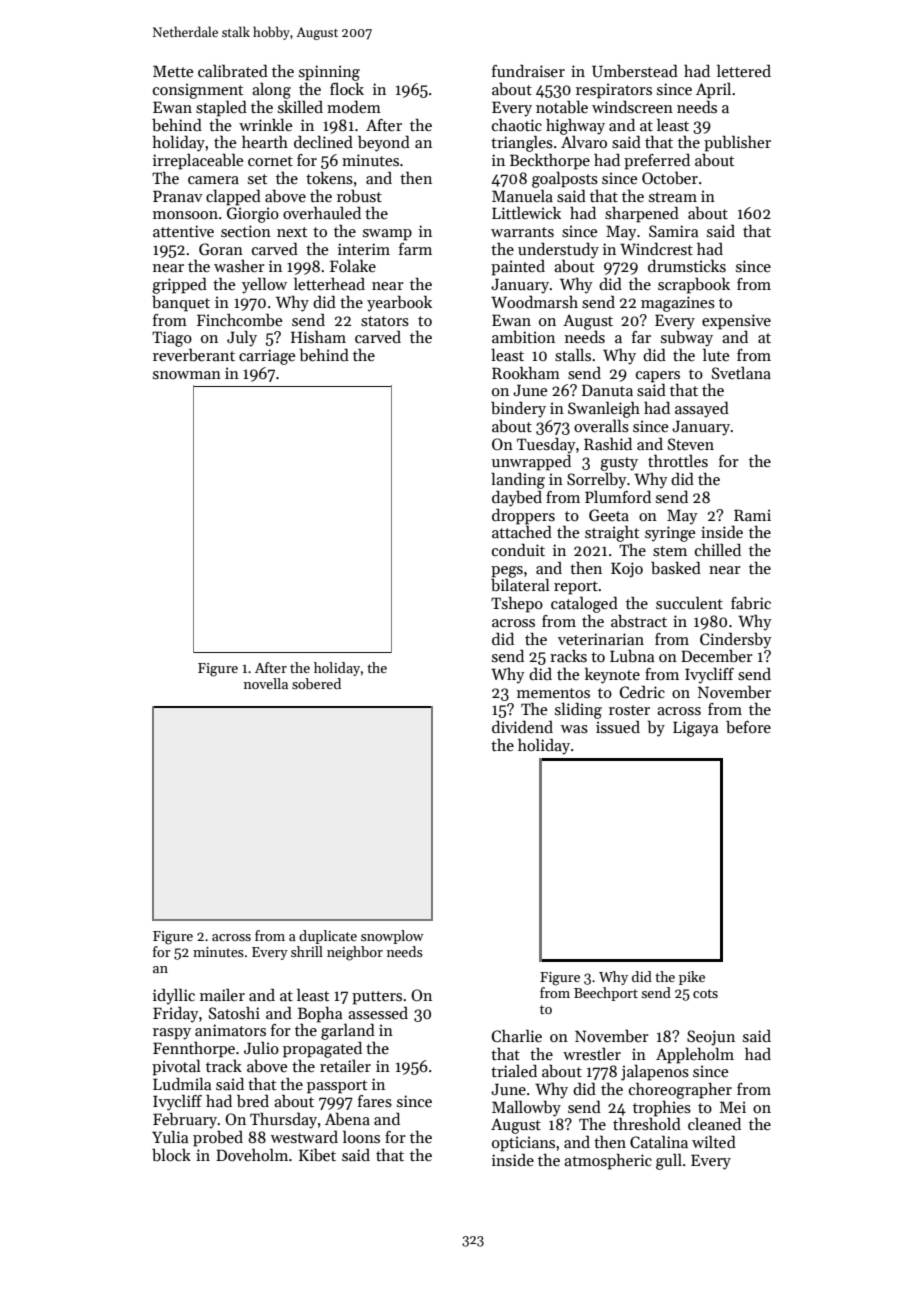 Image resolution: width=924 pixels, height=1311 pixels. Describe the element at coordinates (748, 726) in the screenshot. I see `before` at that location.
